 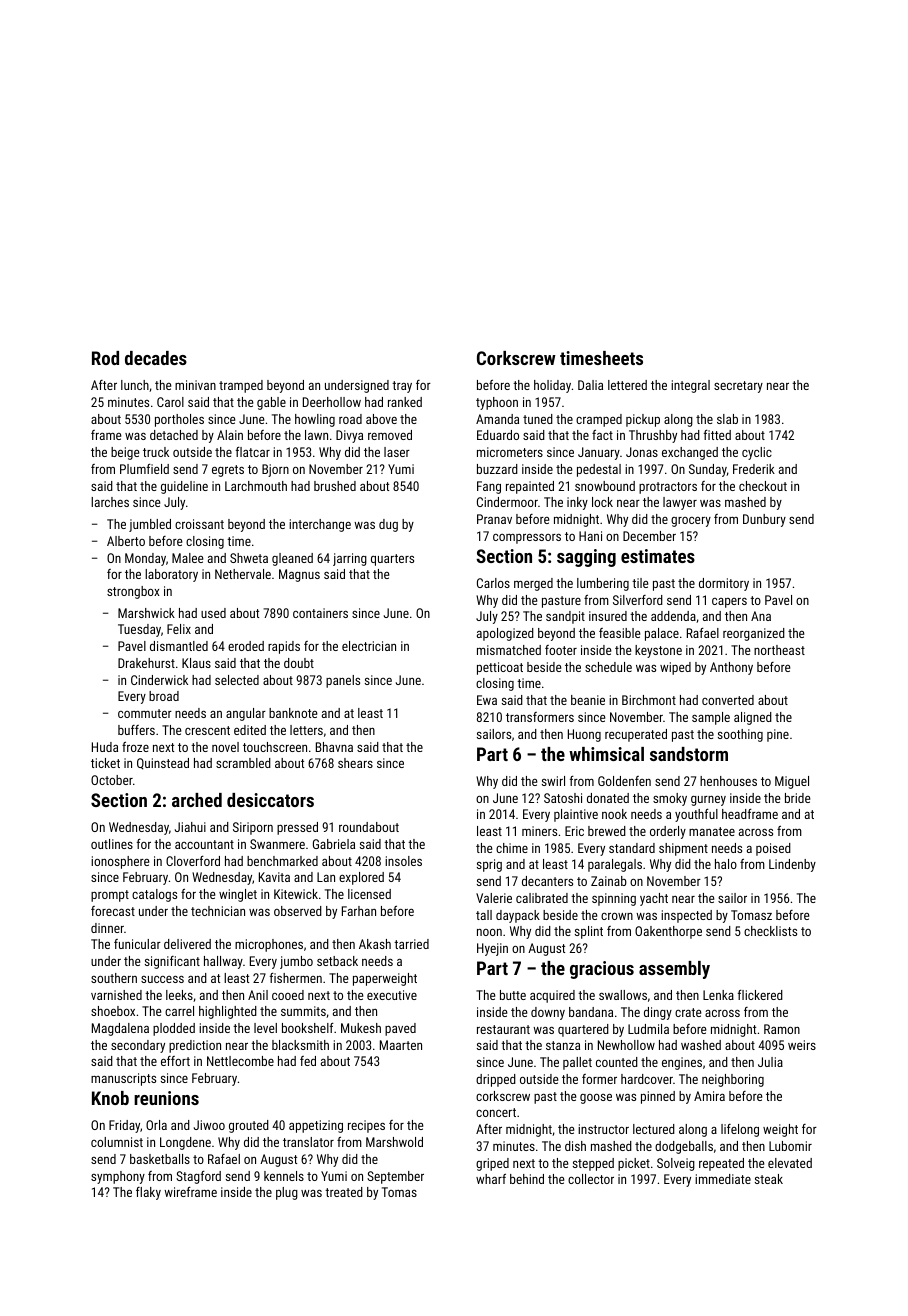 What do you see at coordinates (116, 995) in the image?
I see `varnished` at bounding box center [116, 995].
